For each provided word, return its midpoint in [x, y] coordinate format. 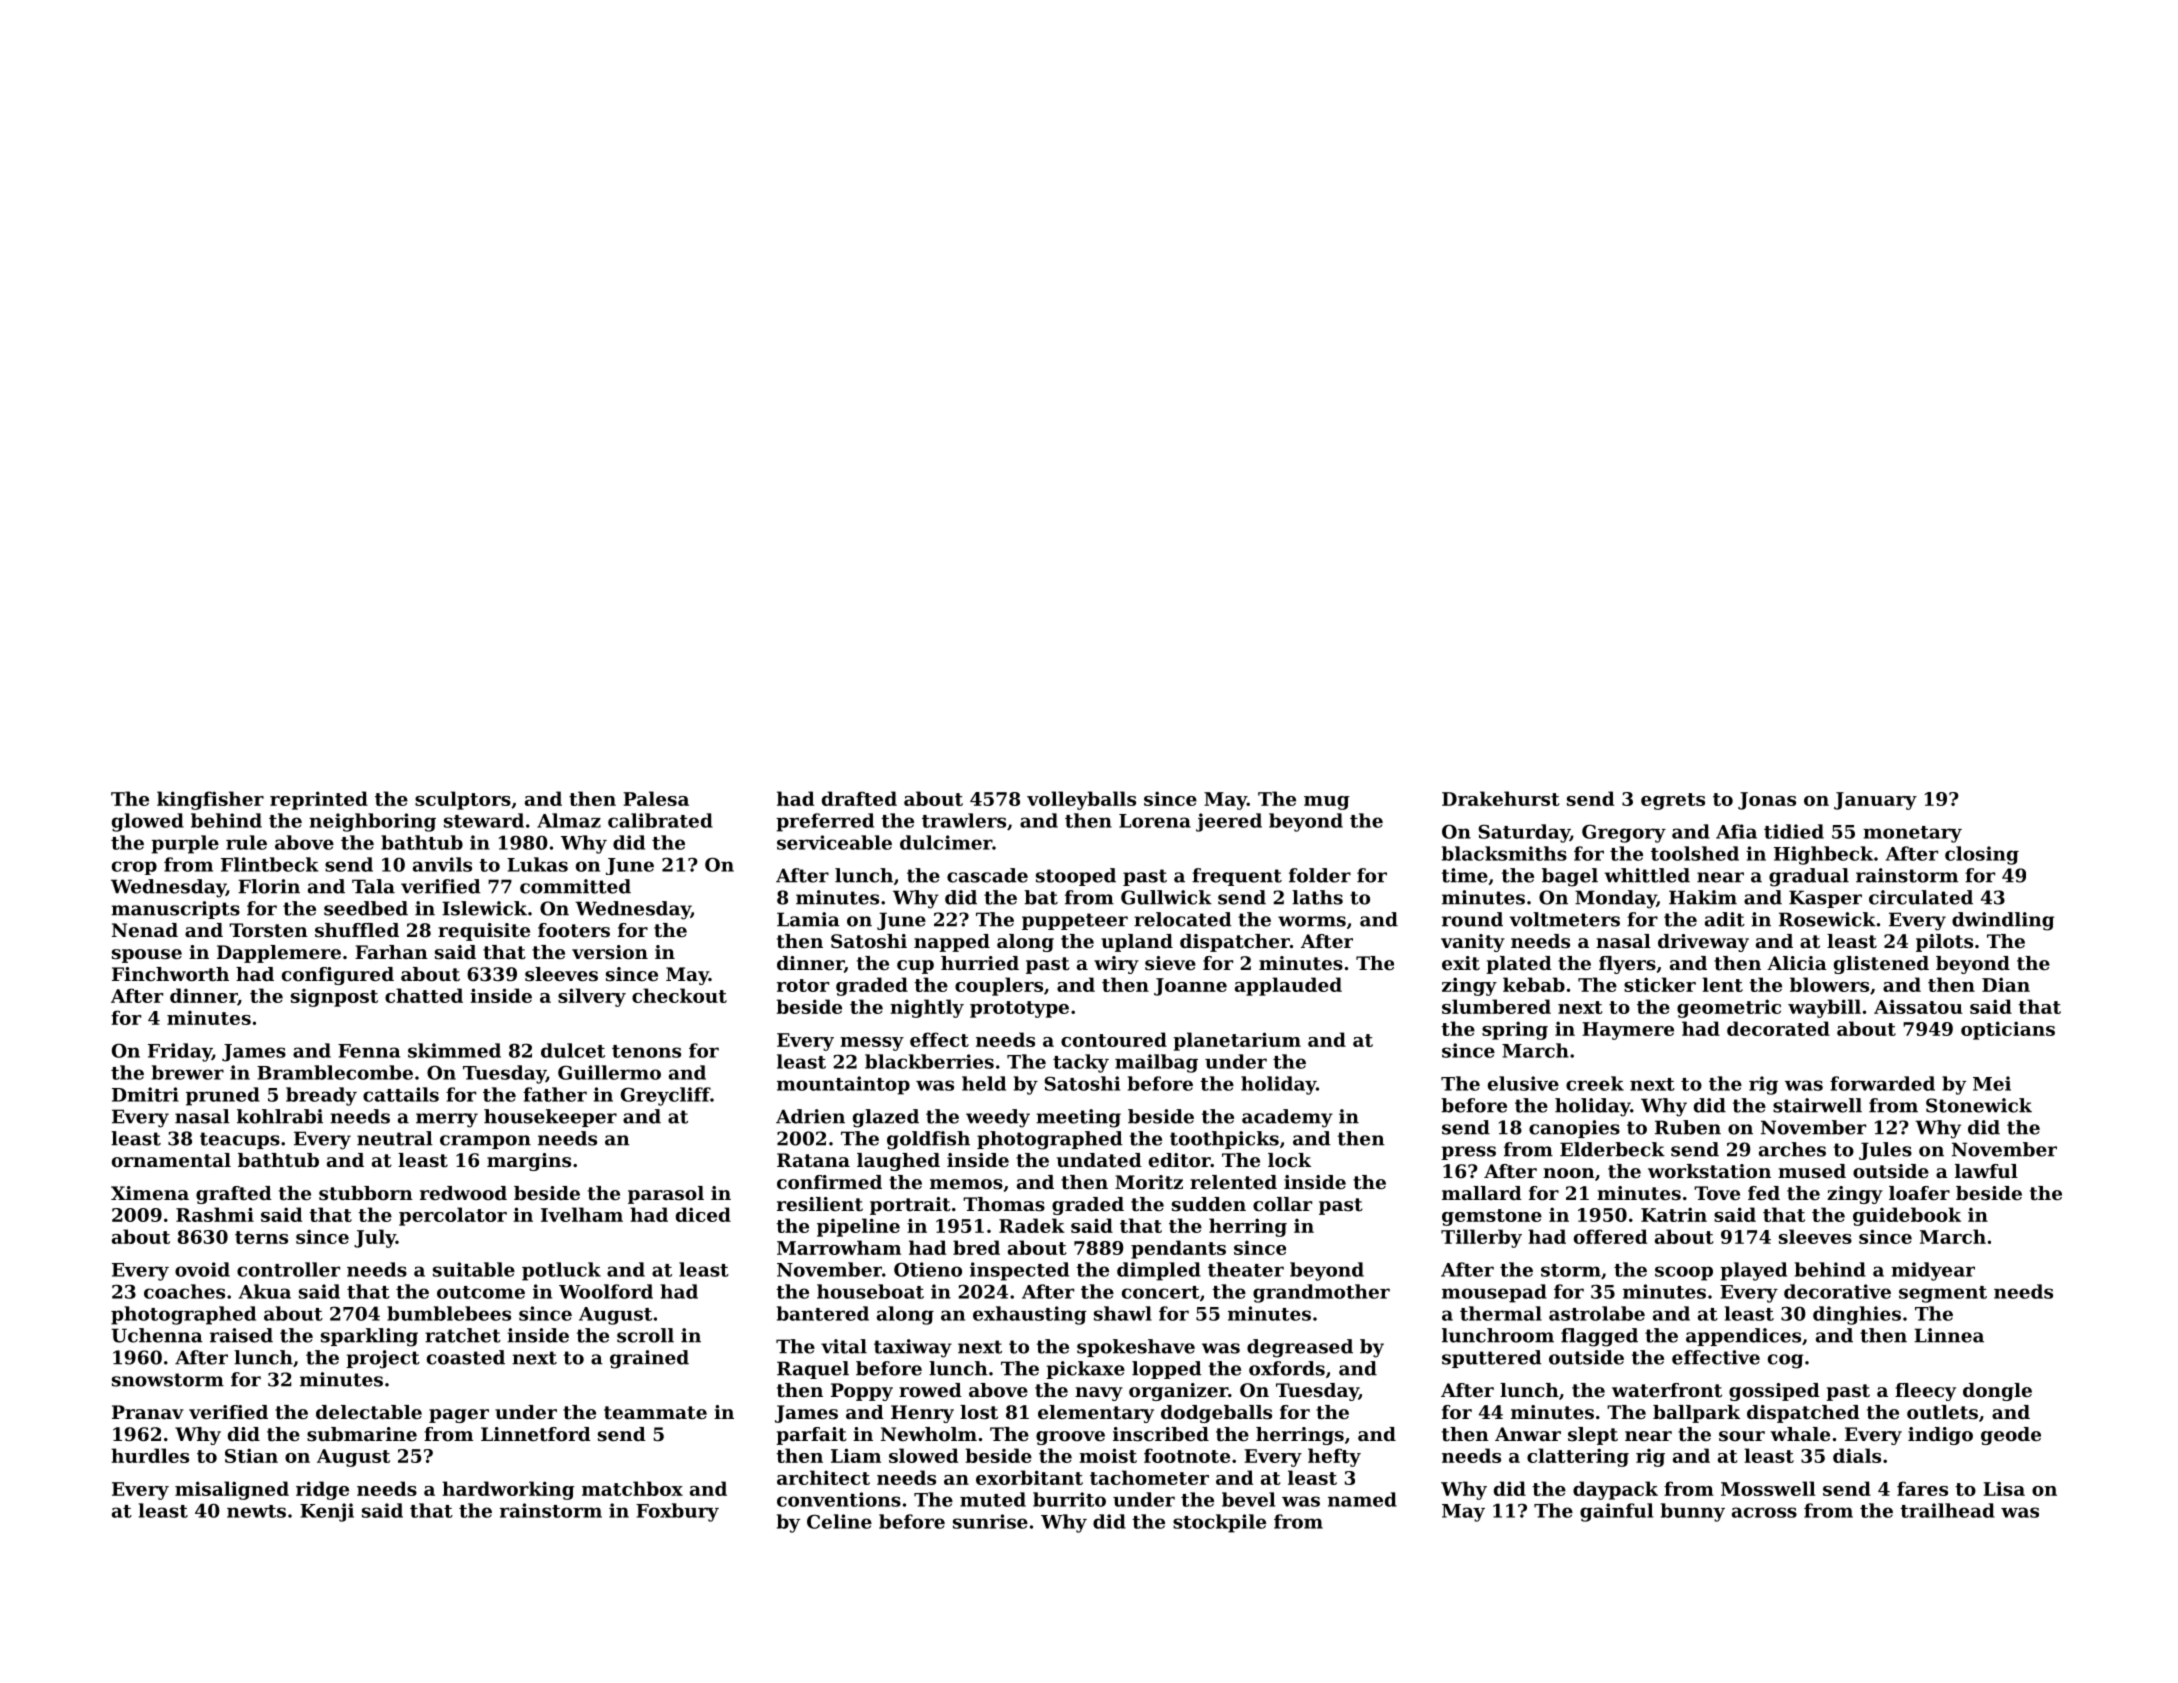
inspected [1019, 1271]
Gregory [1624, 833]
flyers [1627, 965]
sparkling [369, 1337]
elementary [1096, 1414]
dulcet [573, 1050]
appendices [1743, 1337]
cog [1785, 1361]
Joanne [1190, 987]
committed [575, 886]
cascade [987, 875]
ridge [322, 1490]
